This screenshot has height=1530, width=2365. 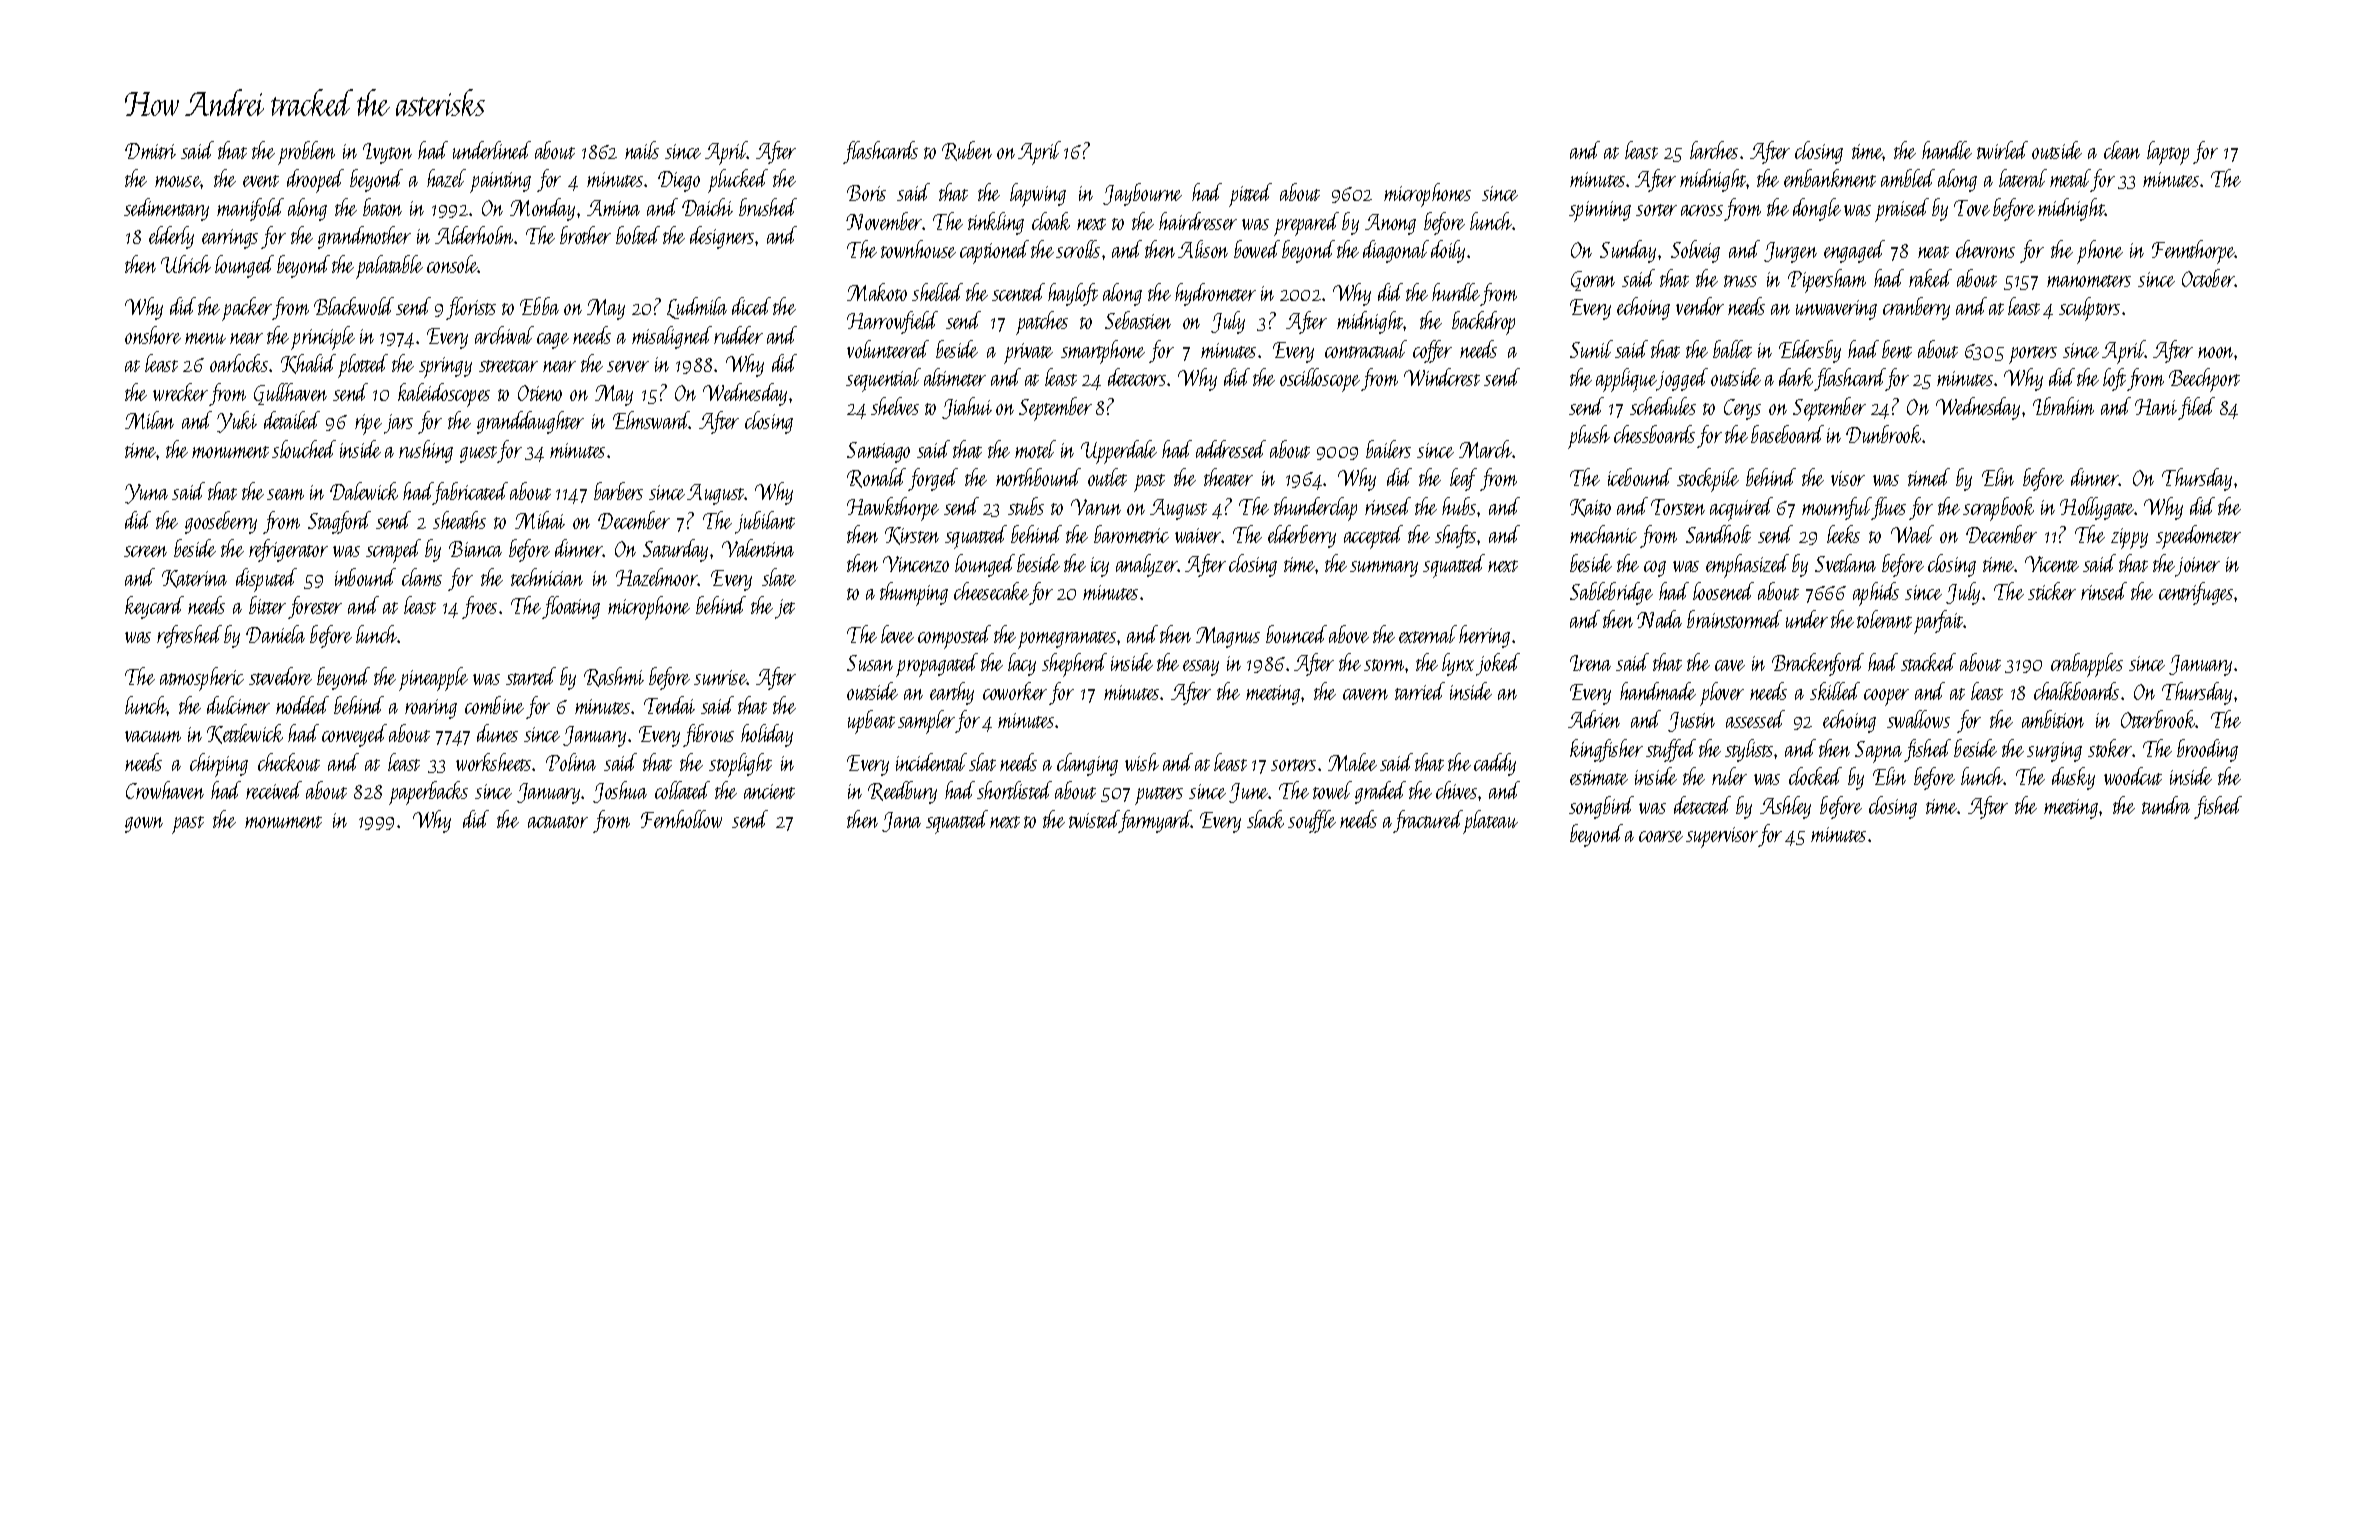 I want to click on coarse, so click(x=1661, y=836).
